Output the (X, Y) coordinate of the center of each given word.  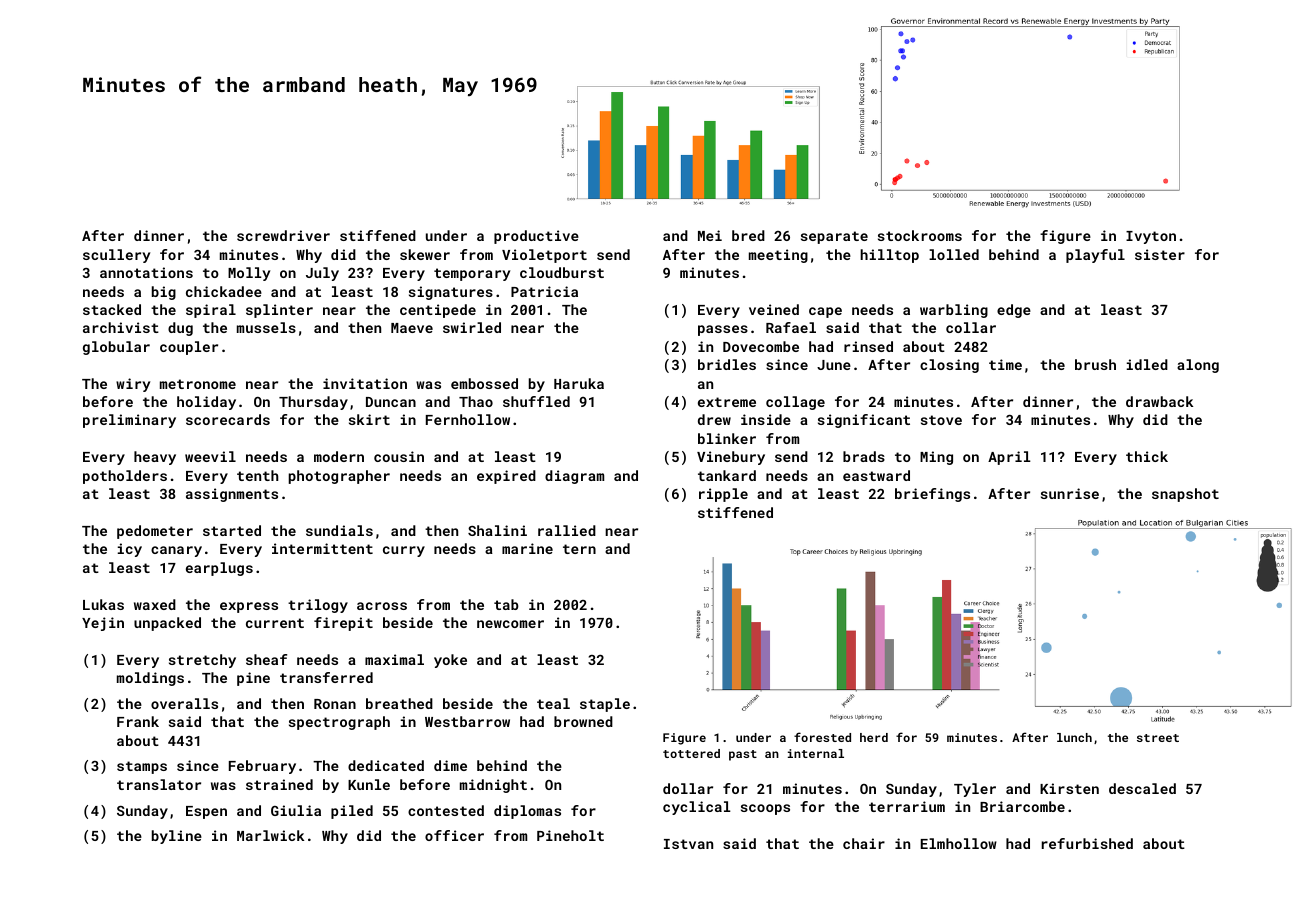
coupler (189, 348)
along (1198, 366)
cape (825, 312)
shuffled (536, 401)
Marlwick (270, 835)
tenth (257, 475)
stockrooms (920, 235)
